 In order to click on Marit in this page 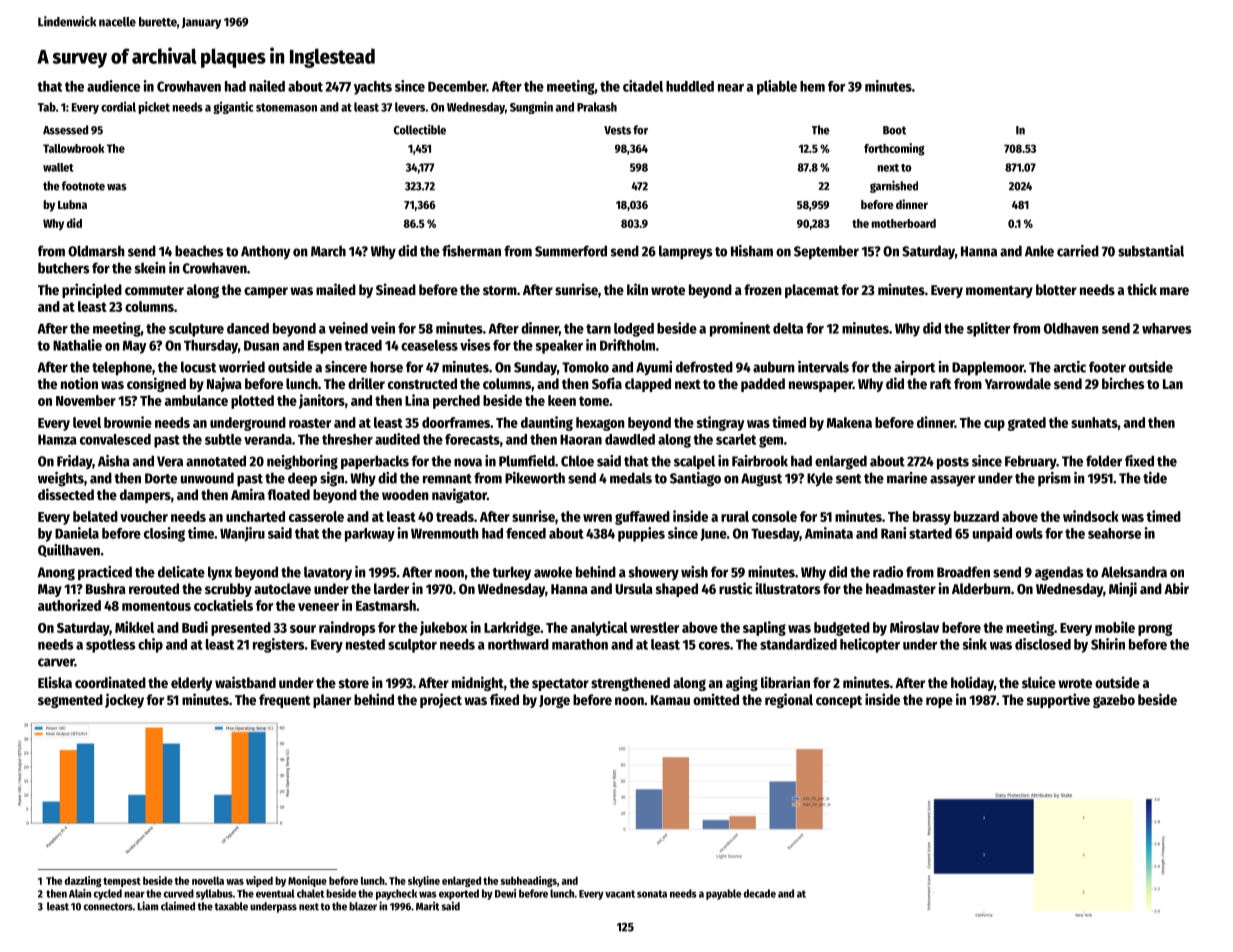, I will do `click(427, 906)`.
